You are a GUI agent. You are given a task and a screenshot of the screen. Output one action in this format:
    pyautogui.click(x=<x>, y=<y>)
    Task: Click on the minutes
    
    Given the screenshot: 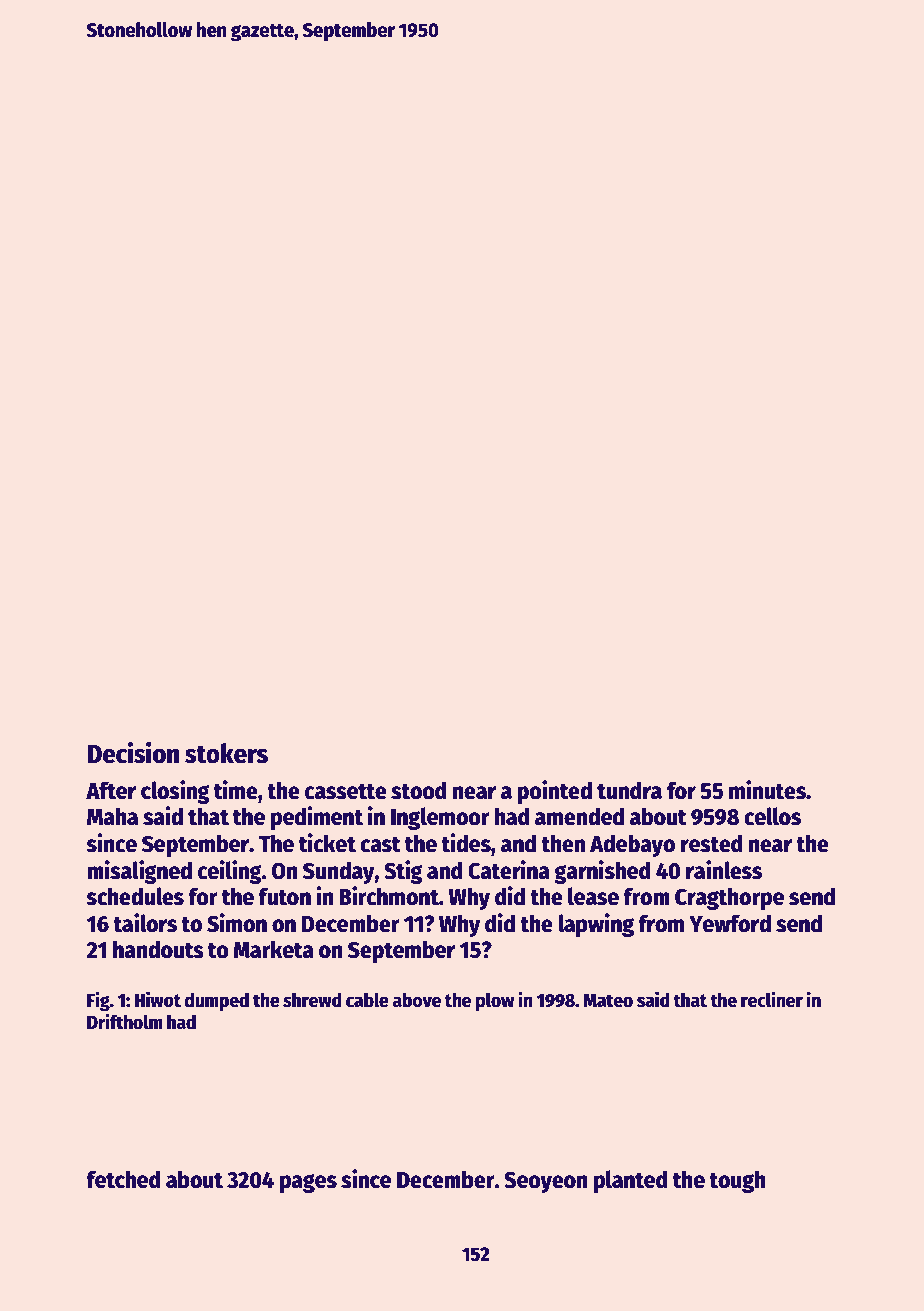 What is the action you would take?
    pyautogui.click(x=767, y=790)
